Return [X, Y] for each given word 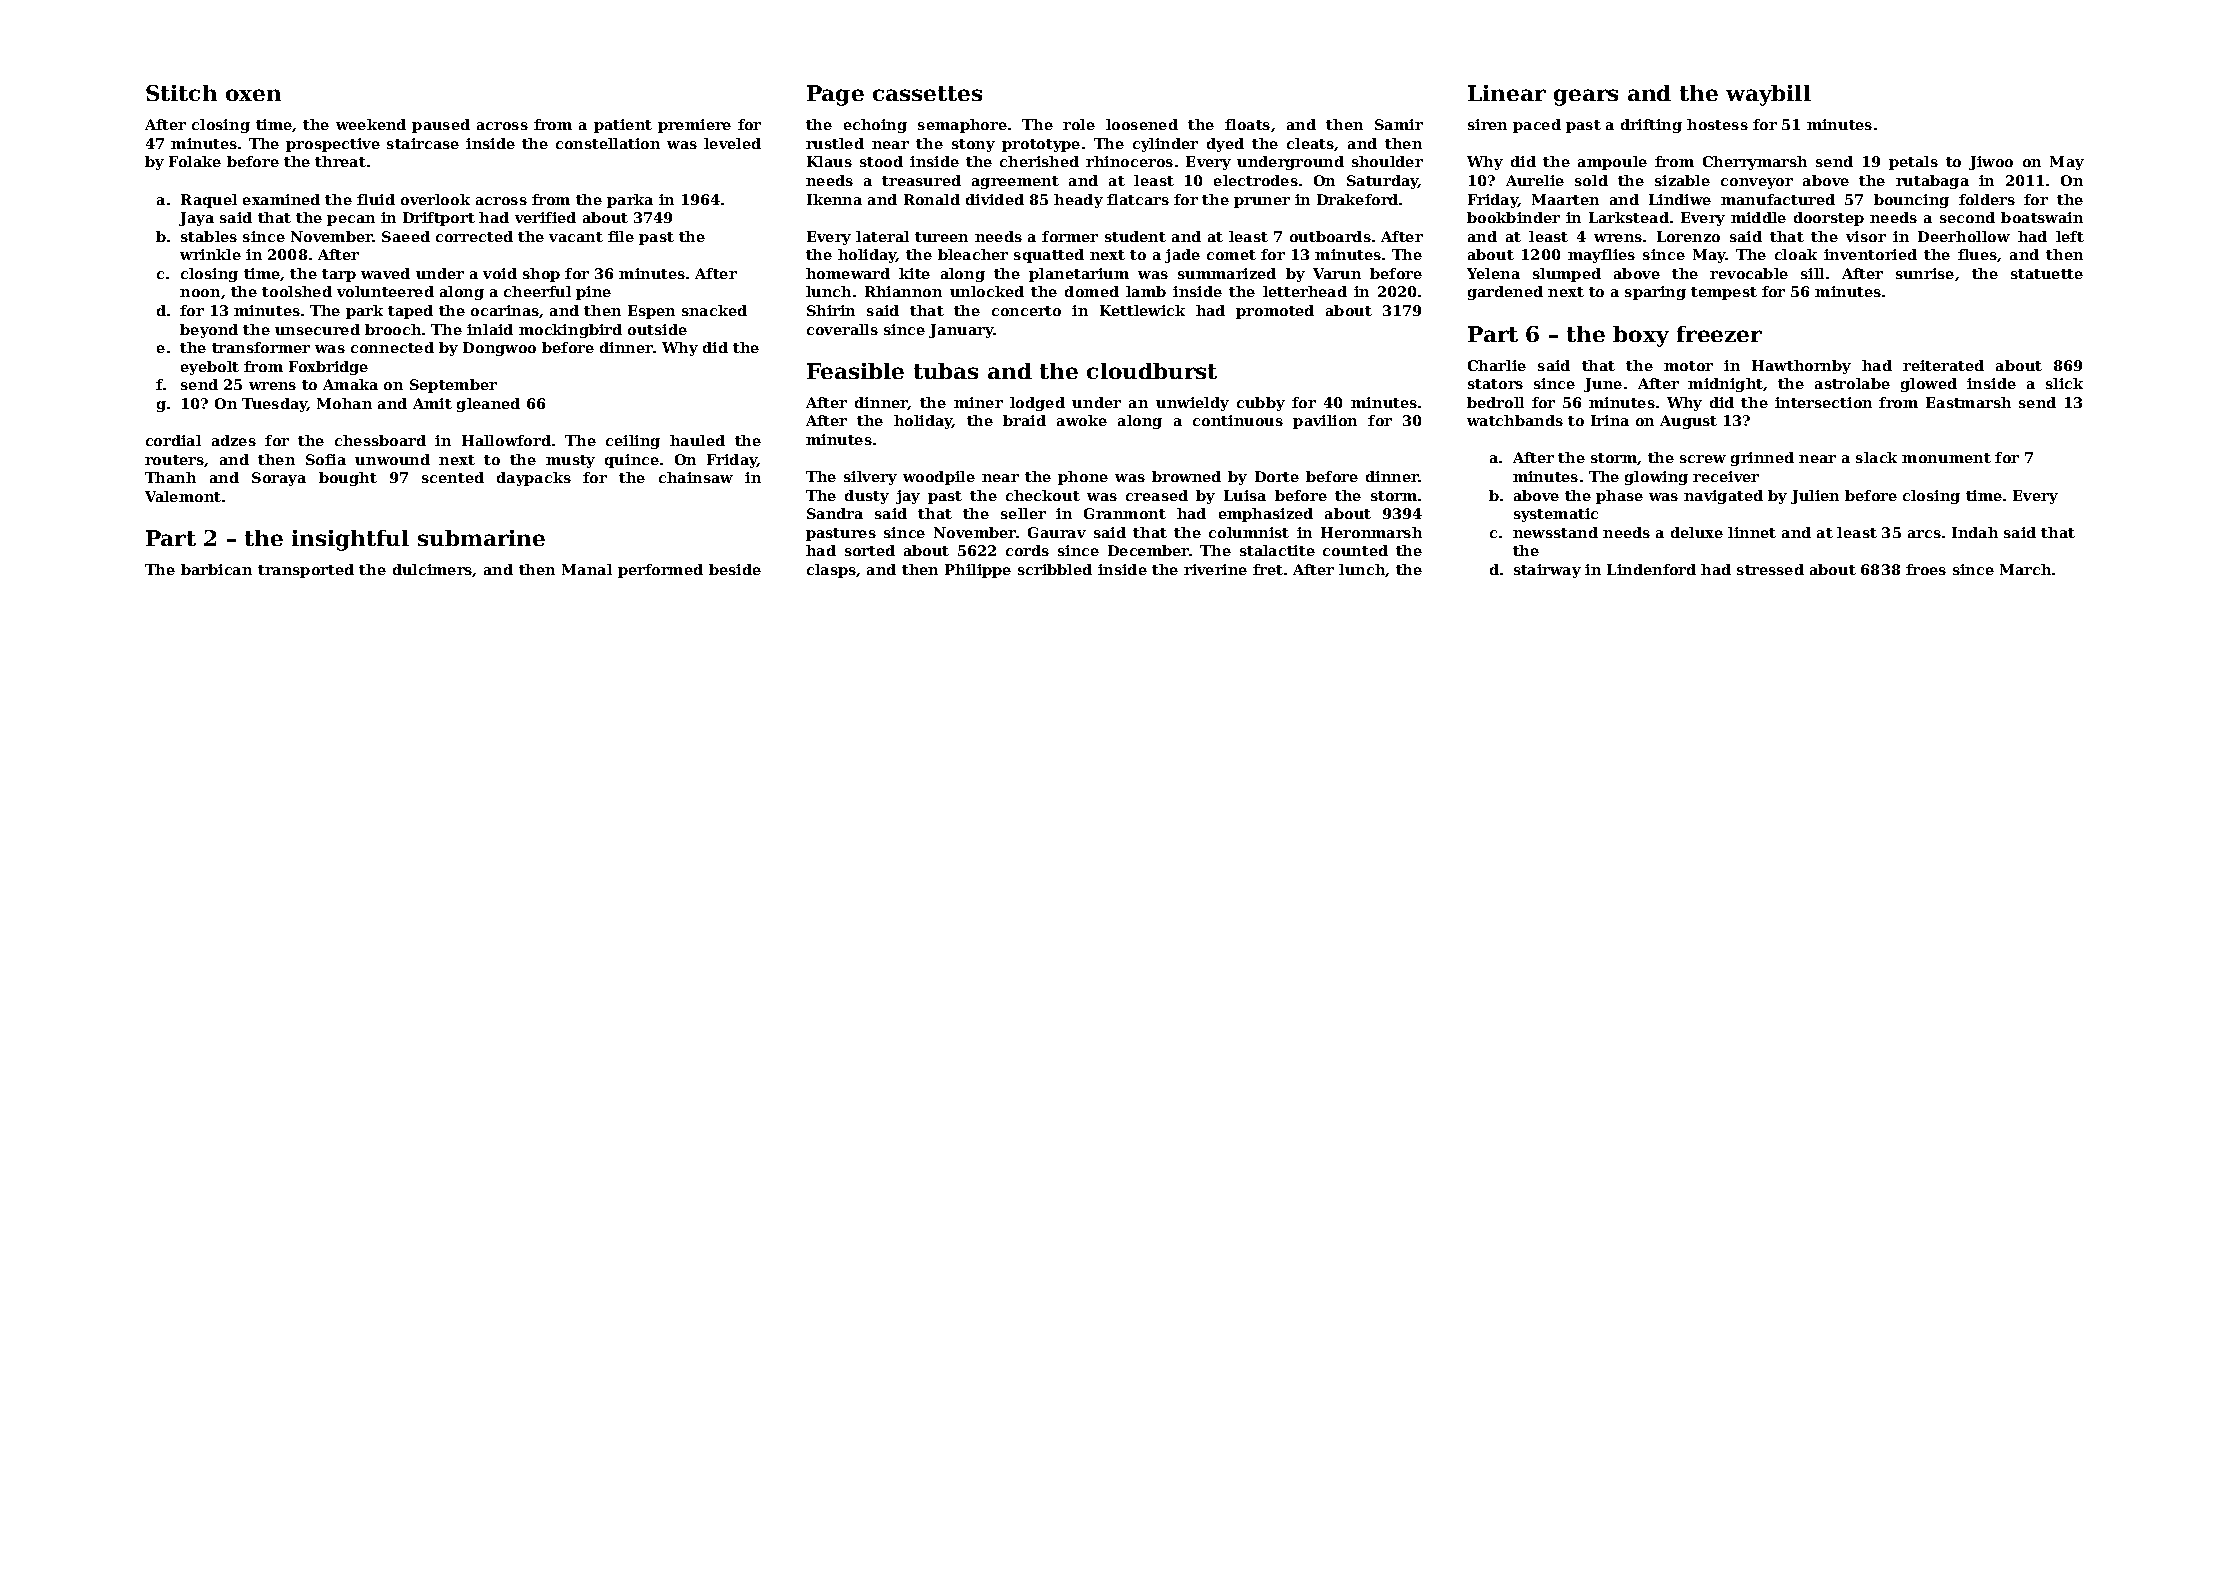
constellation [608, 143]
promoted [1275, 312]
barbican [216, 569]
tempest [1724, 293]
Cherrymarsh [1755, 163]
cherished [1039, 161]
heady [1078, 201]
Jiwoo [1991, 163]
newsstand [1555, 532]
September [453, 386]
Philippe [978, 571]
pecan [351, 220]
